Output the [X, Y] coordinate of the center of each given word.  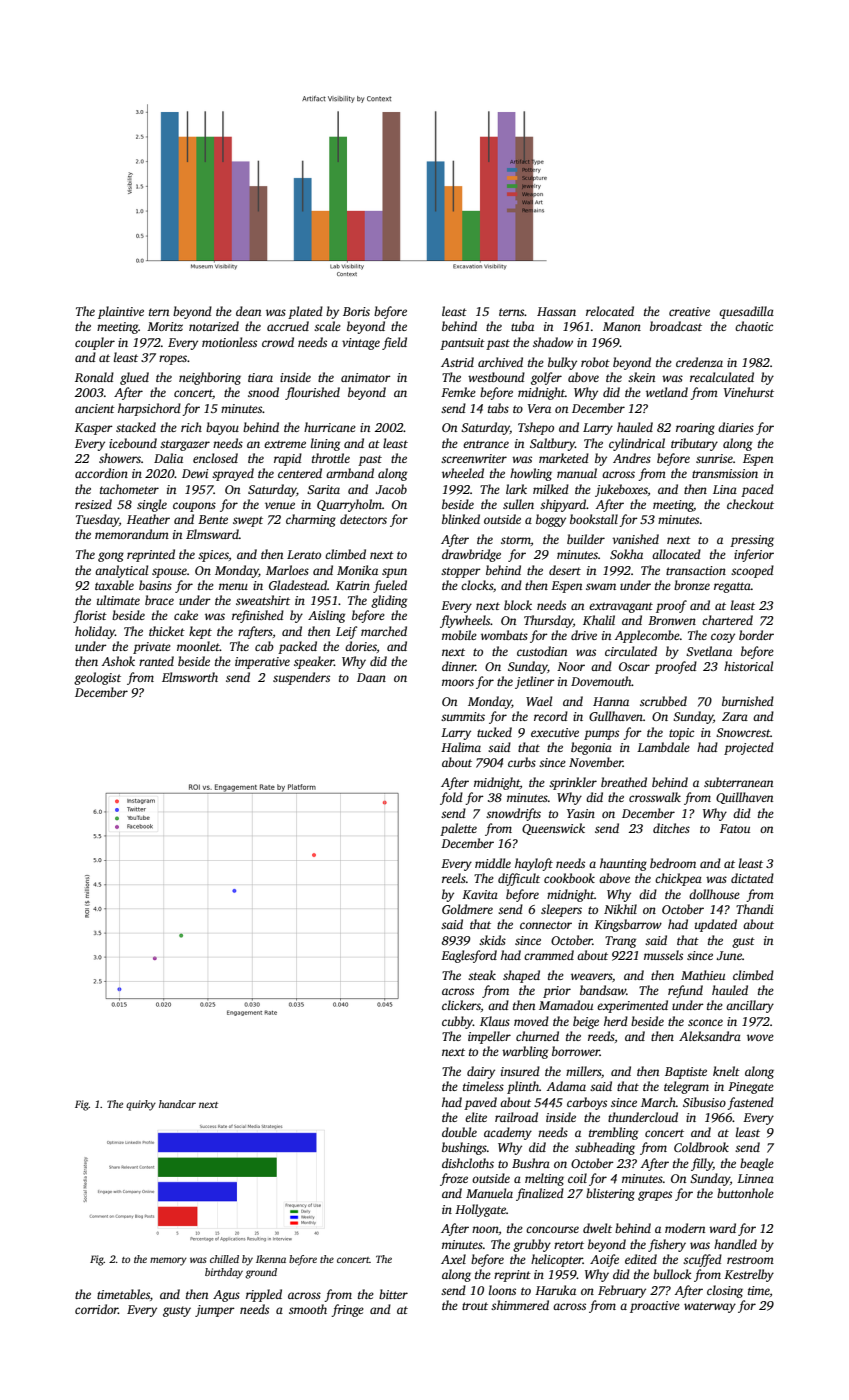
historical [748, 666]
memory [168, 1261]
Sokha [626, 554]
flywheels [465, 621]
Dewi [195, 473]
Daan [371, 677]
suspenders [301, 678]
